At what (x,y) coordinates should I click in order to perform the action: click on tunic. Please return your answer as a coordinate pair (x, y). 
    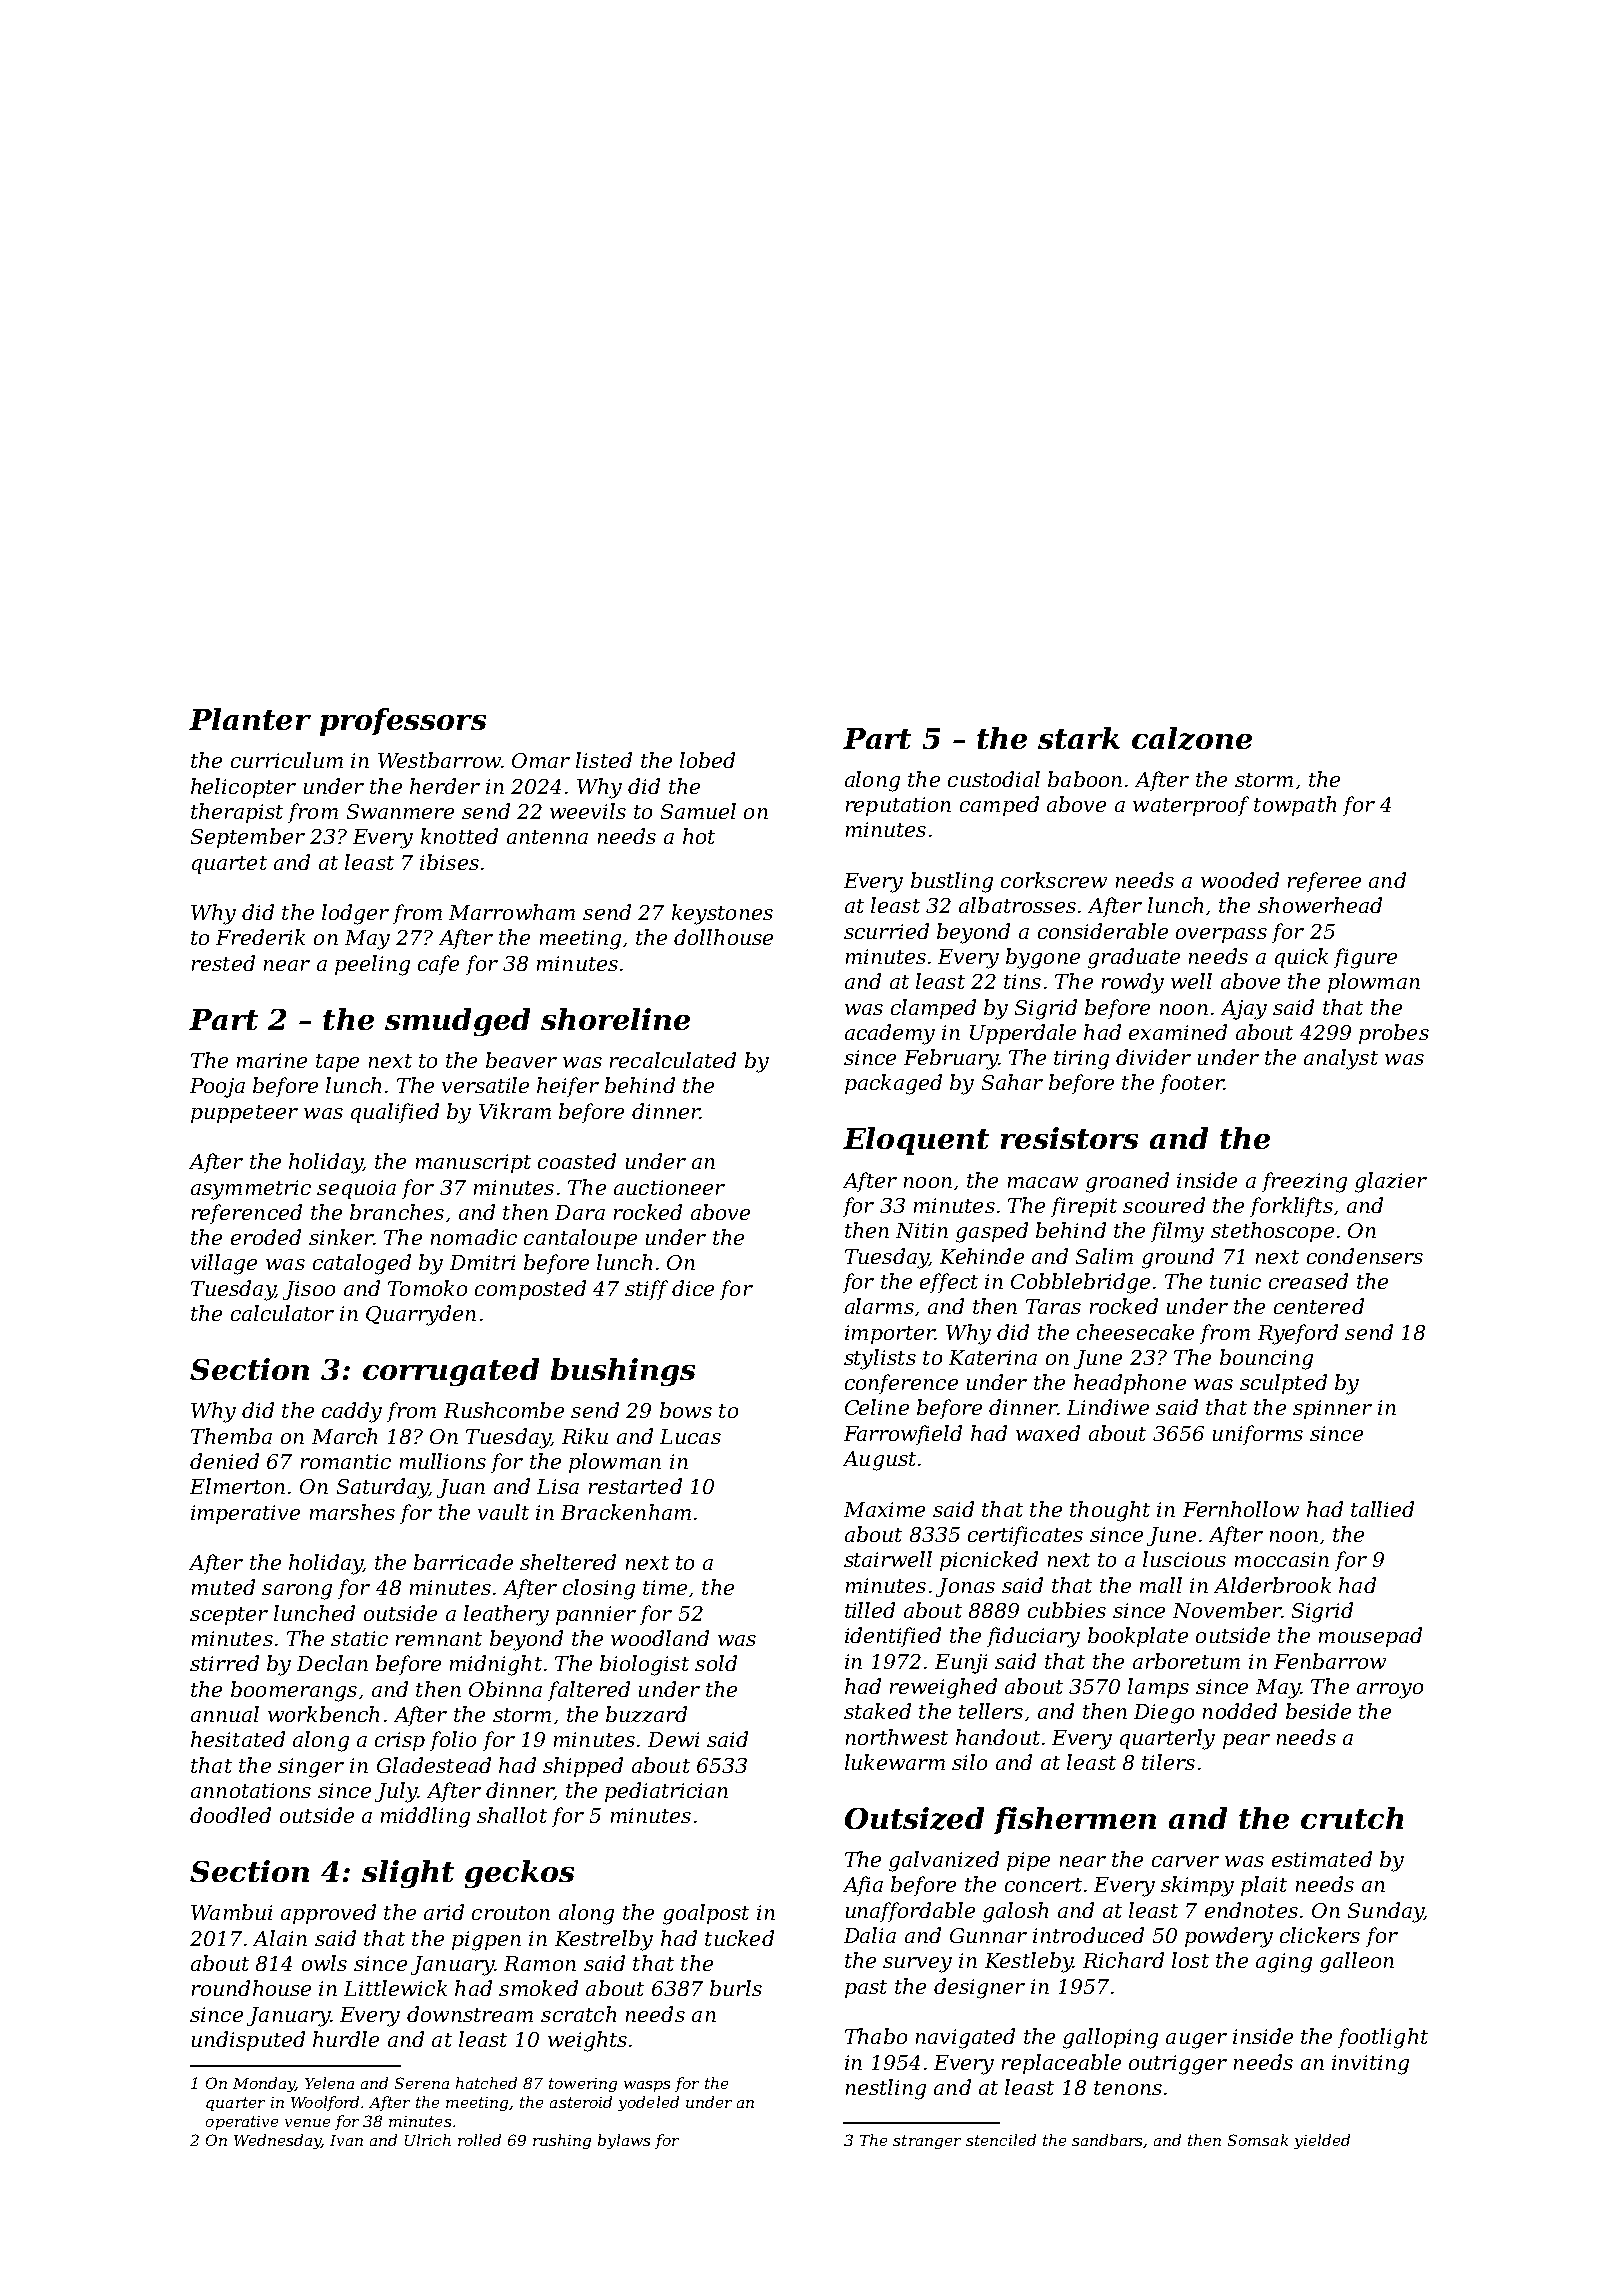
    Looking at the image, I should click on (1235, 1281).
